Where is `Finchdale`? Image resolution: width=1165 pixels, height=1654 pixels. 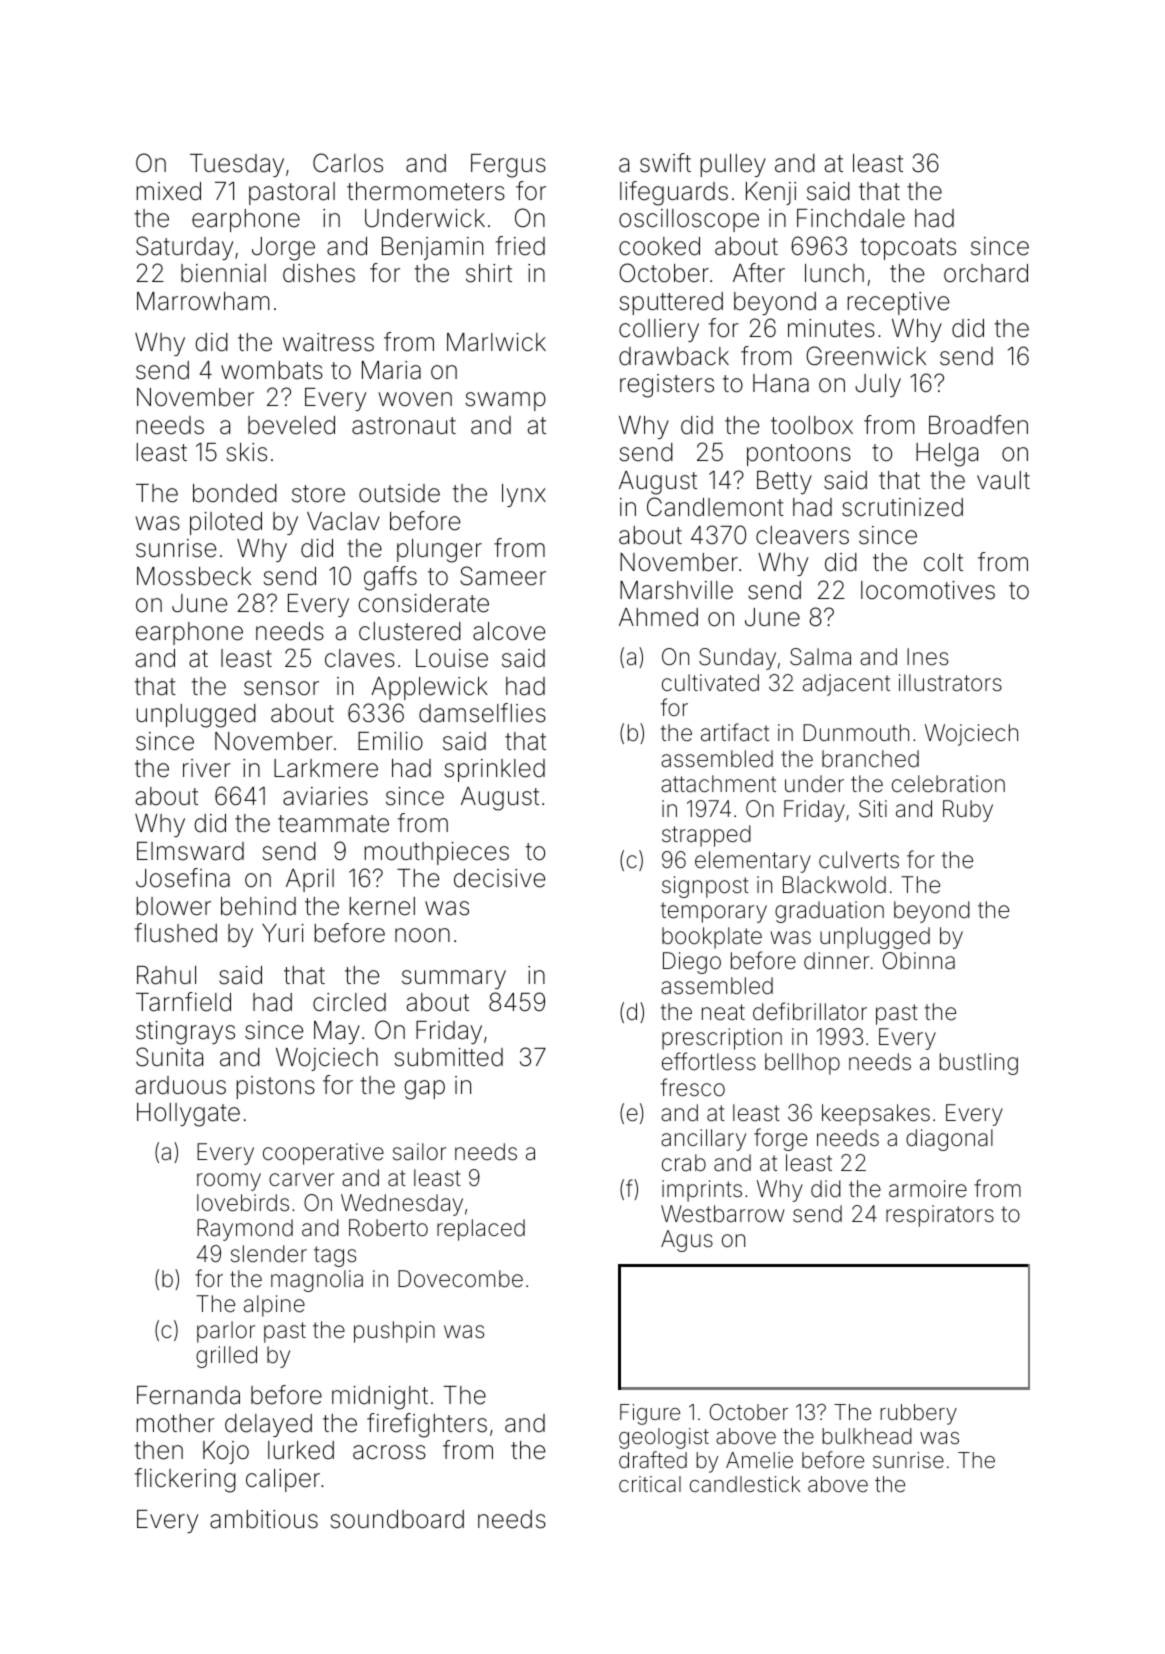 Finchdale is located at coordinates (851, 218).
